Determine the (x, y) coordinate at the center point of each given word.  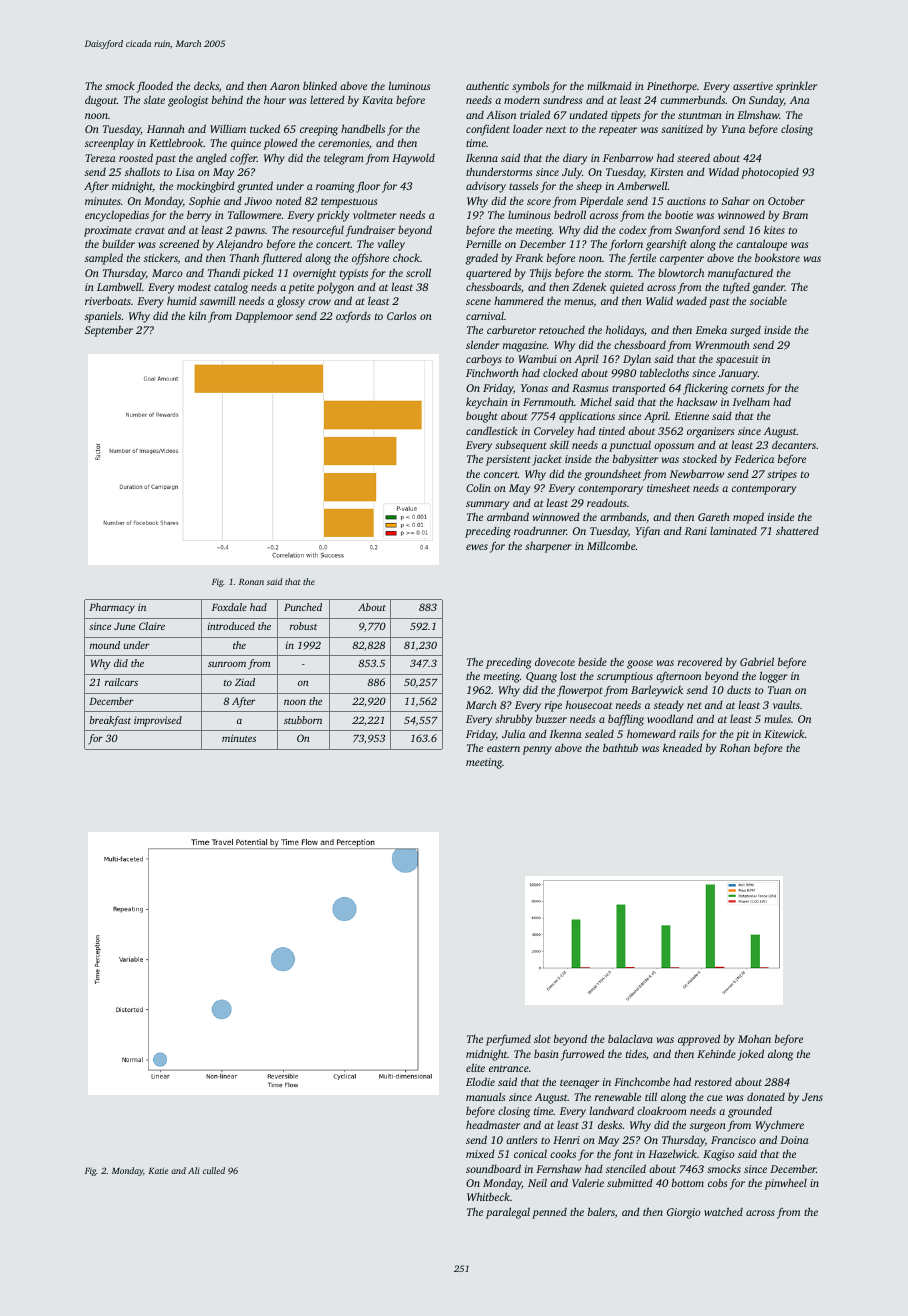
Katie (158, 1171)
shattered (797, 530)
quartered (488, 274)
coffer (243, 159)
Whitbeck (488, 1196)
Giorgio (684, 1213)
